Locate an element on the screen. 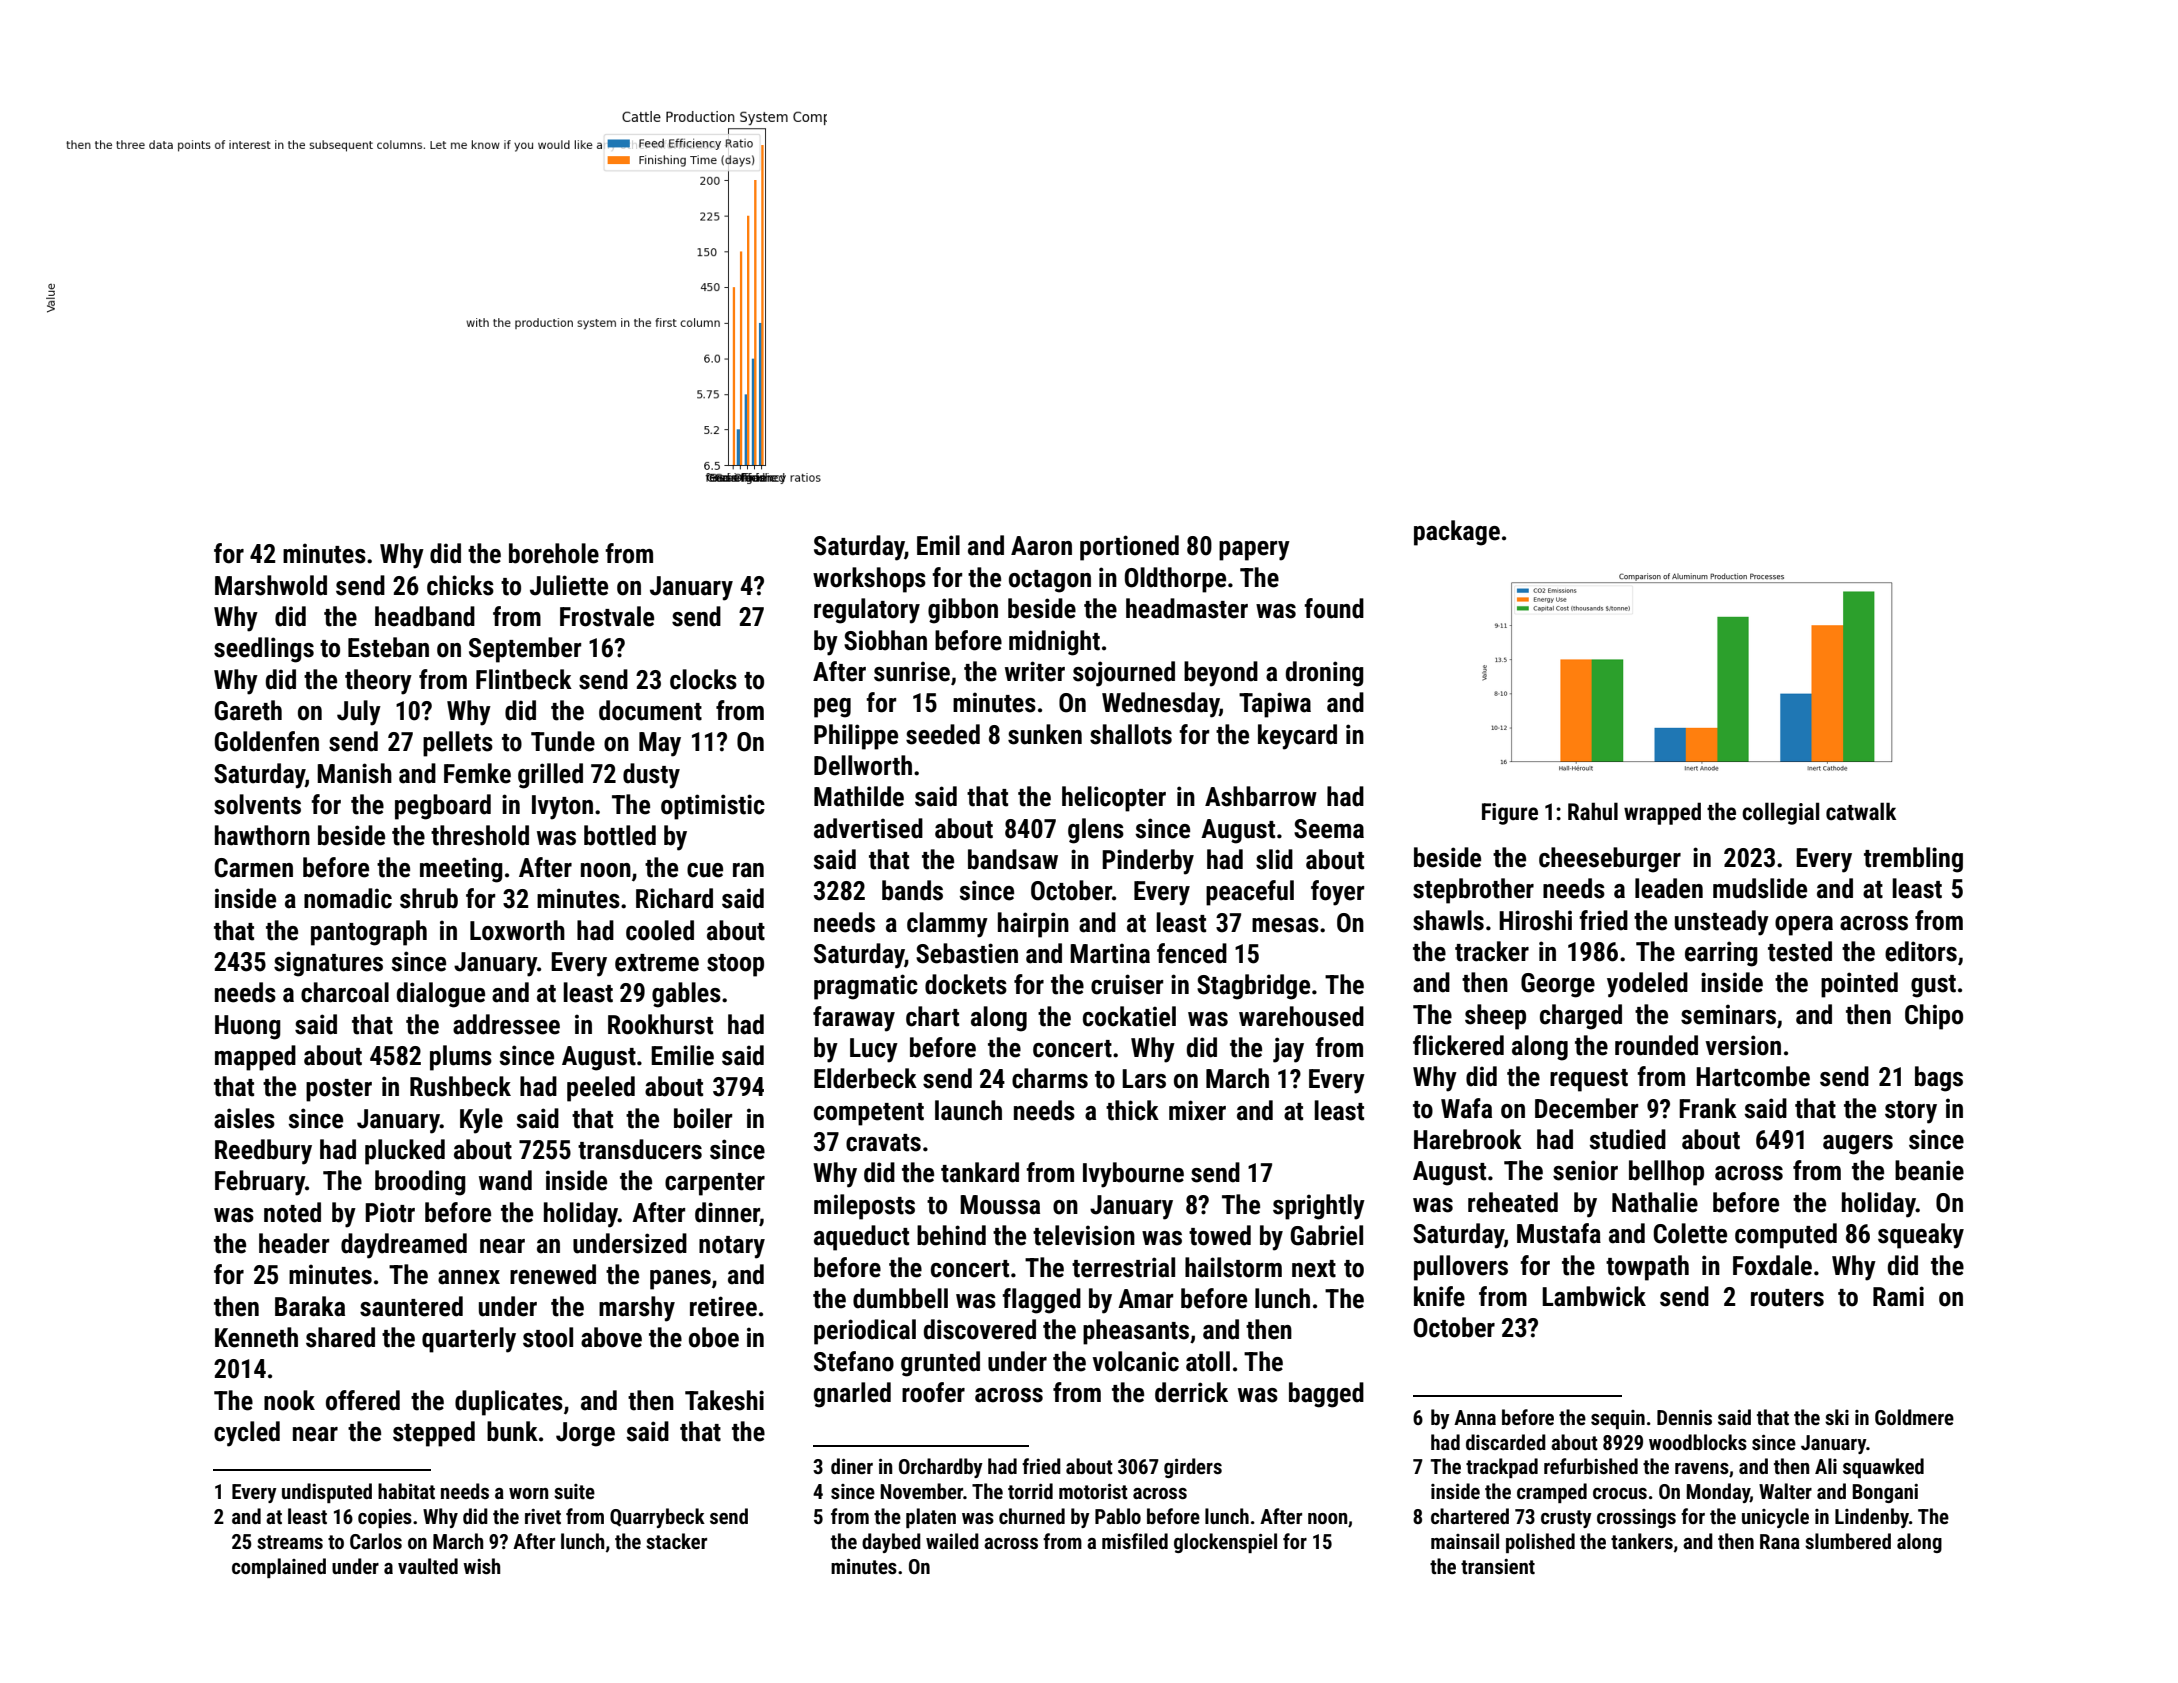  optimistic is located at coordinates (713, 807).
